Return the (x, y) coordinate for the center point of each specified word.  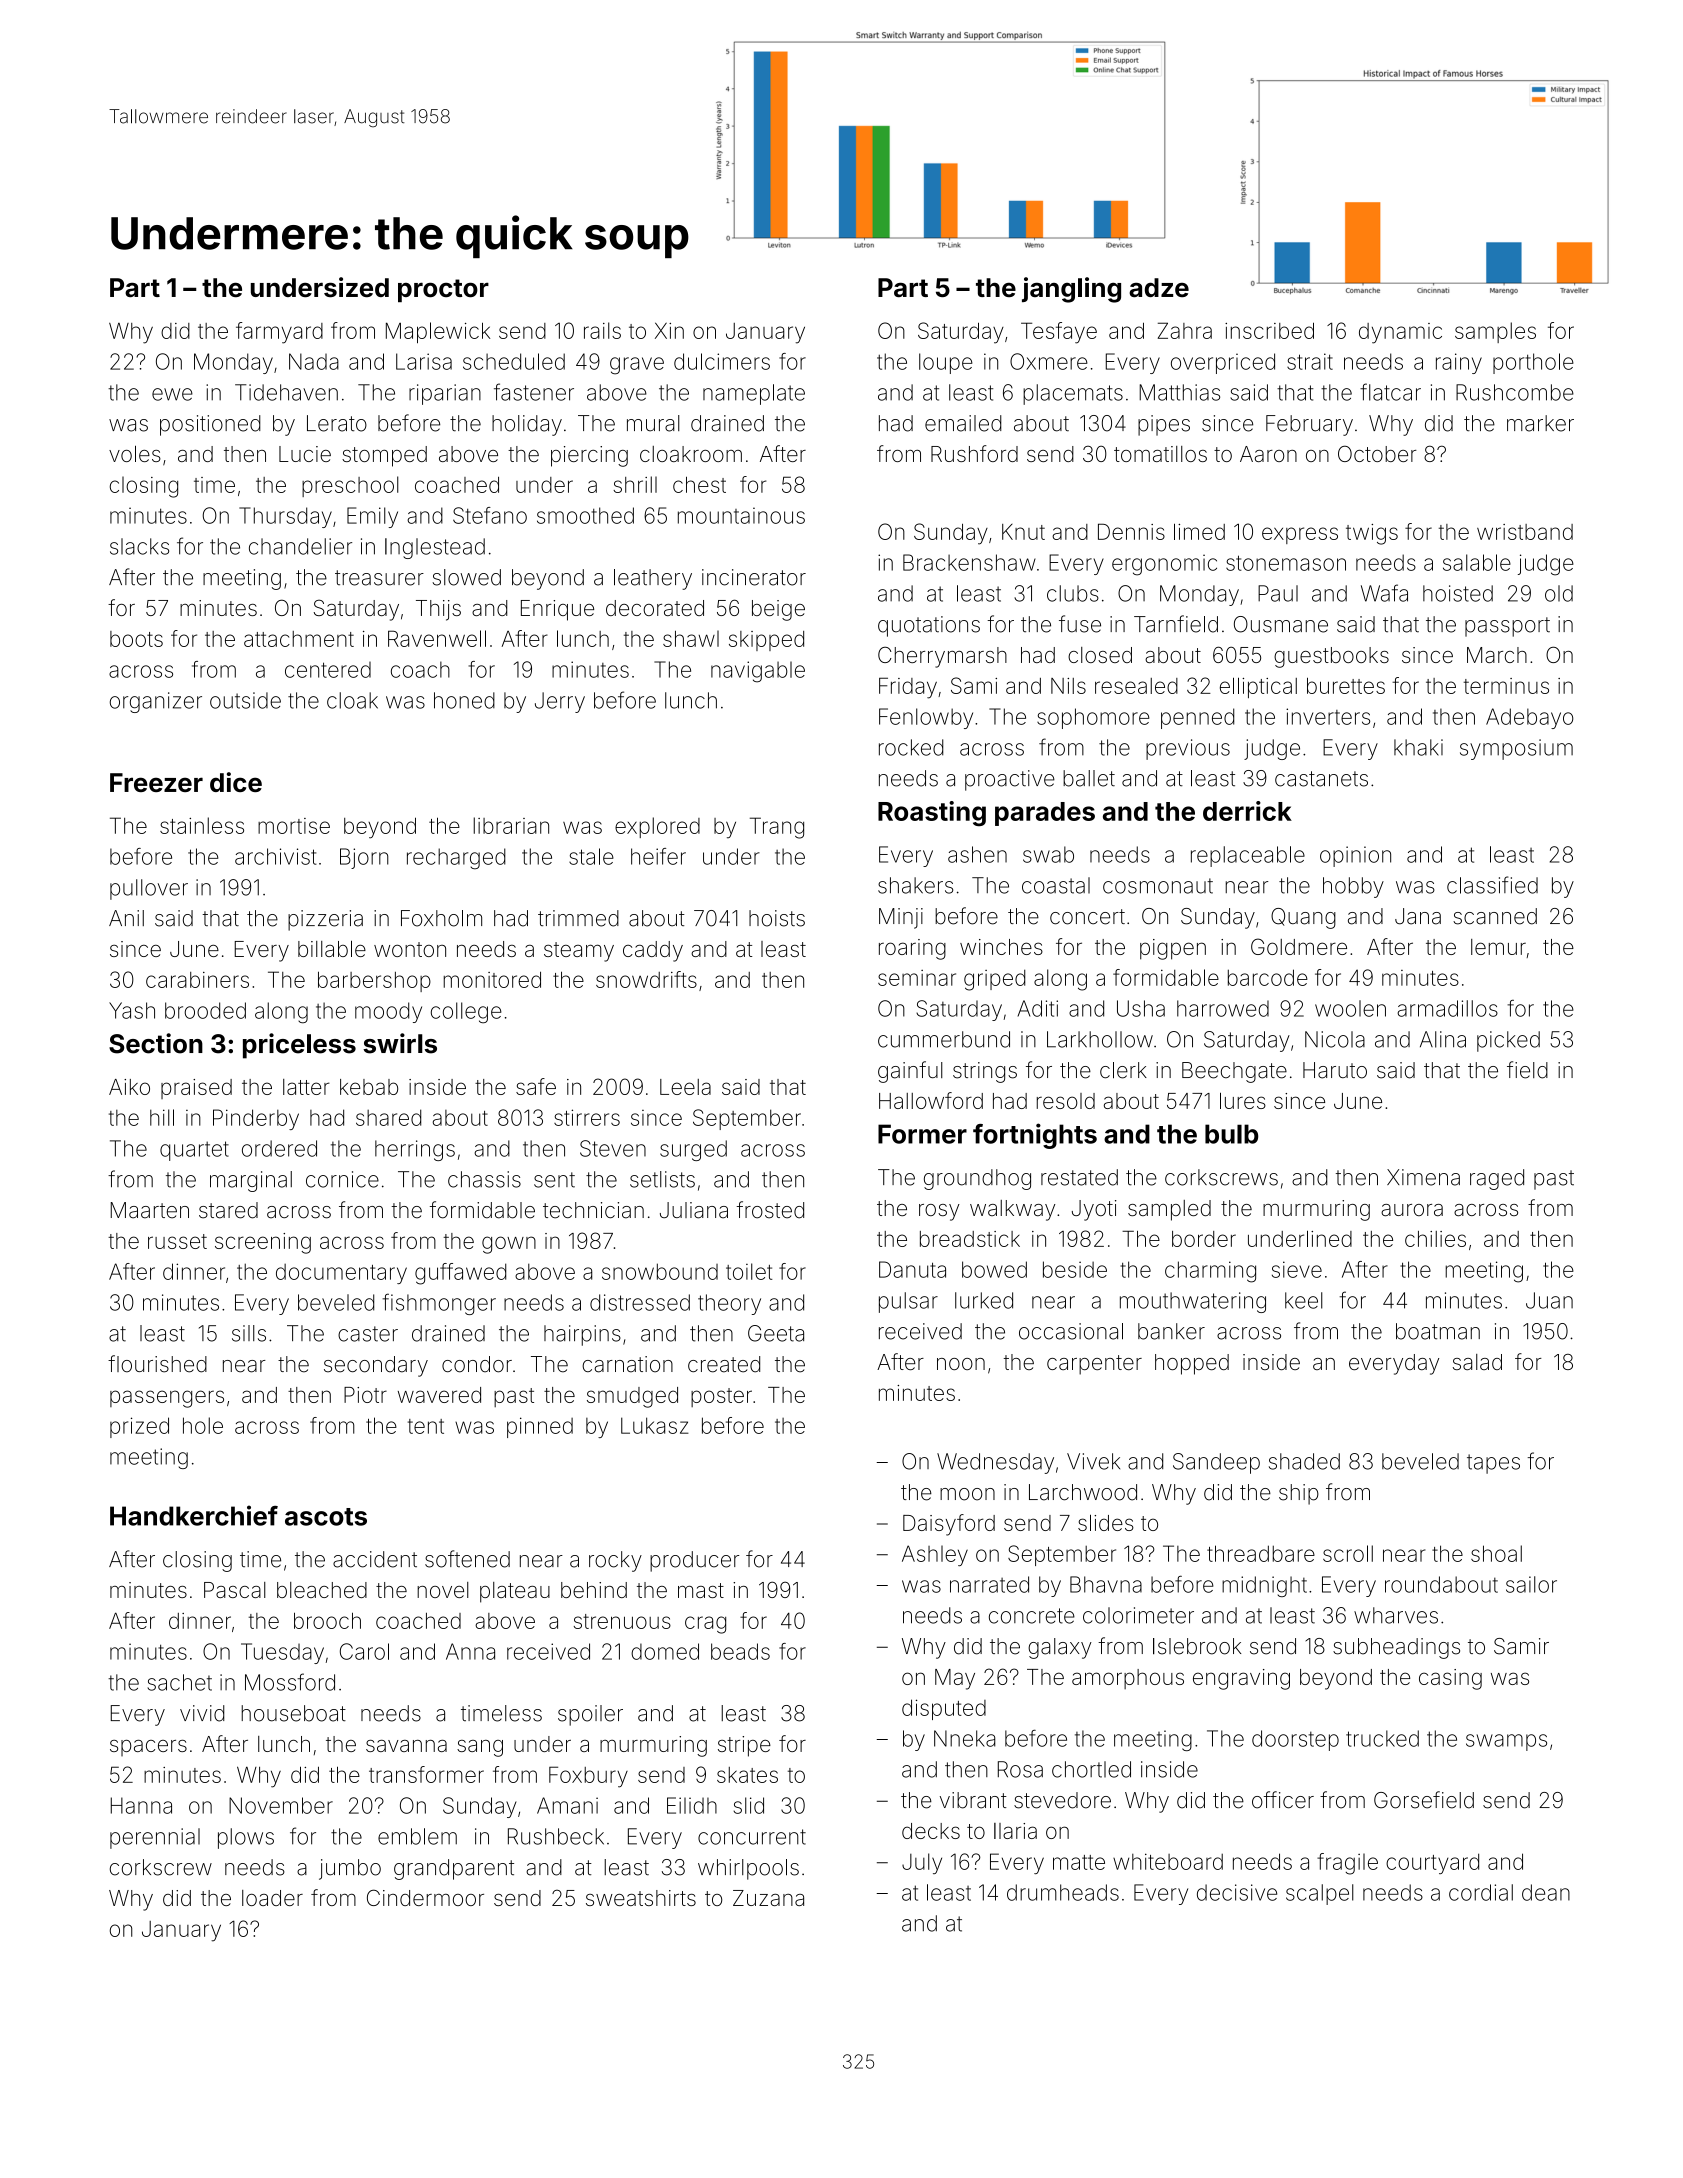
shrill (635, 484)
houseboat (293, 1713)
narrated (989, 1584)
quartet (194, 1151)
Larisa (424, 361)
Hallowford (931, 1100)
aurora (1412, 1210)
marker (1540, 423)
